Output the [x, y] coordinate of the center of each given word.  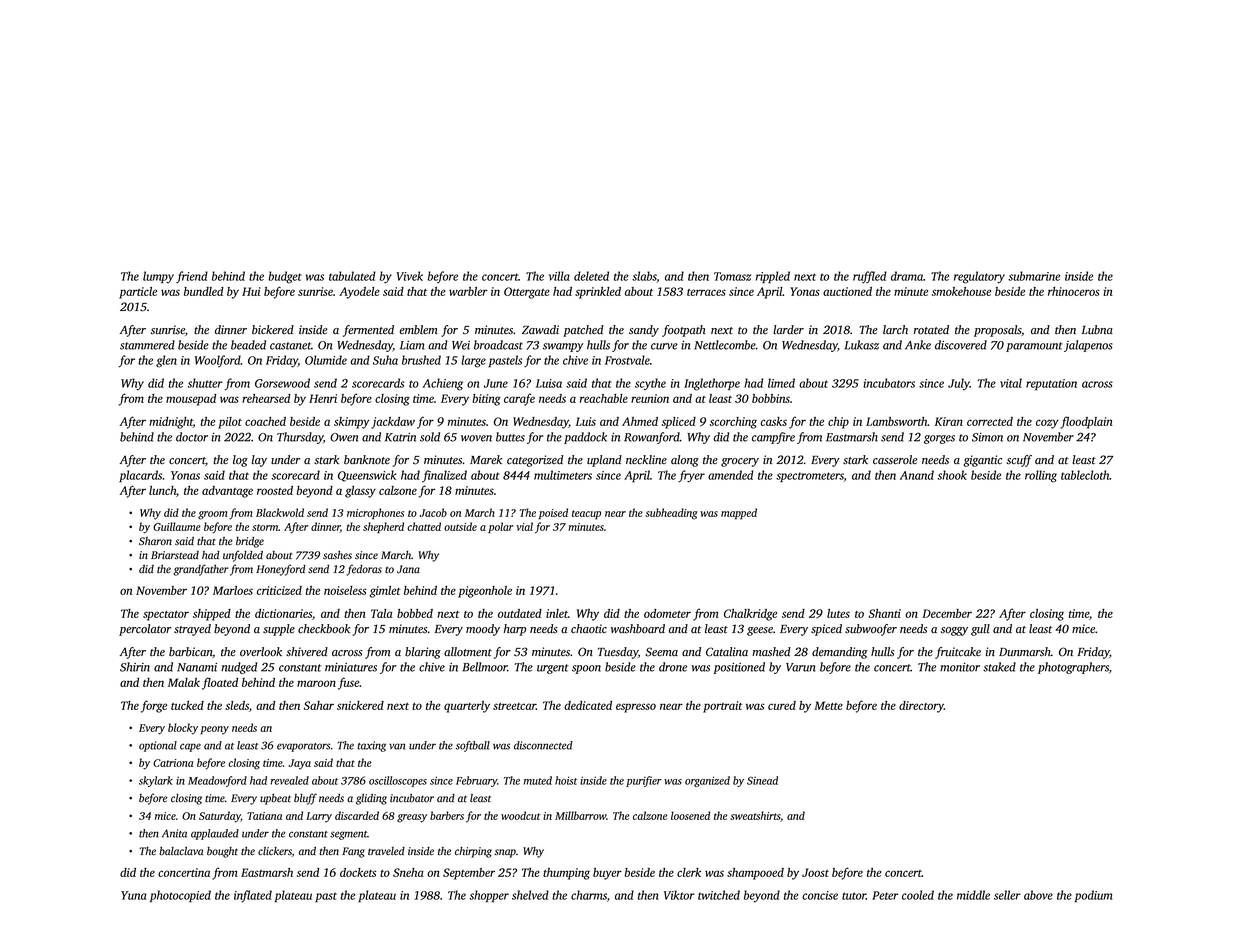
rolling [1041, 476]
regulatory [979, 277]
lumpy [158, 277]
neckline [646, 460]
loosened [690, 815]
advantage [227, 492]
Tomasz [732, 276]
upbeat [275, 799]
